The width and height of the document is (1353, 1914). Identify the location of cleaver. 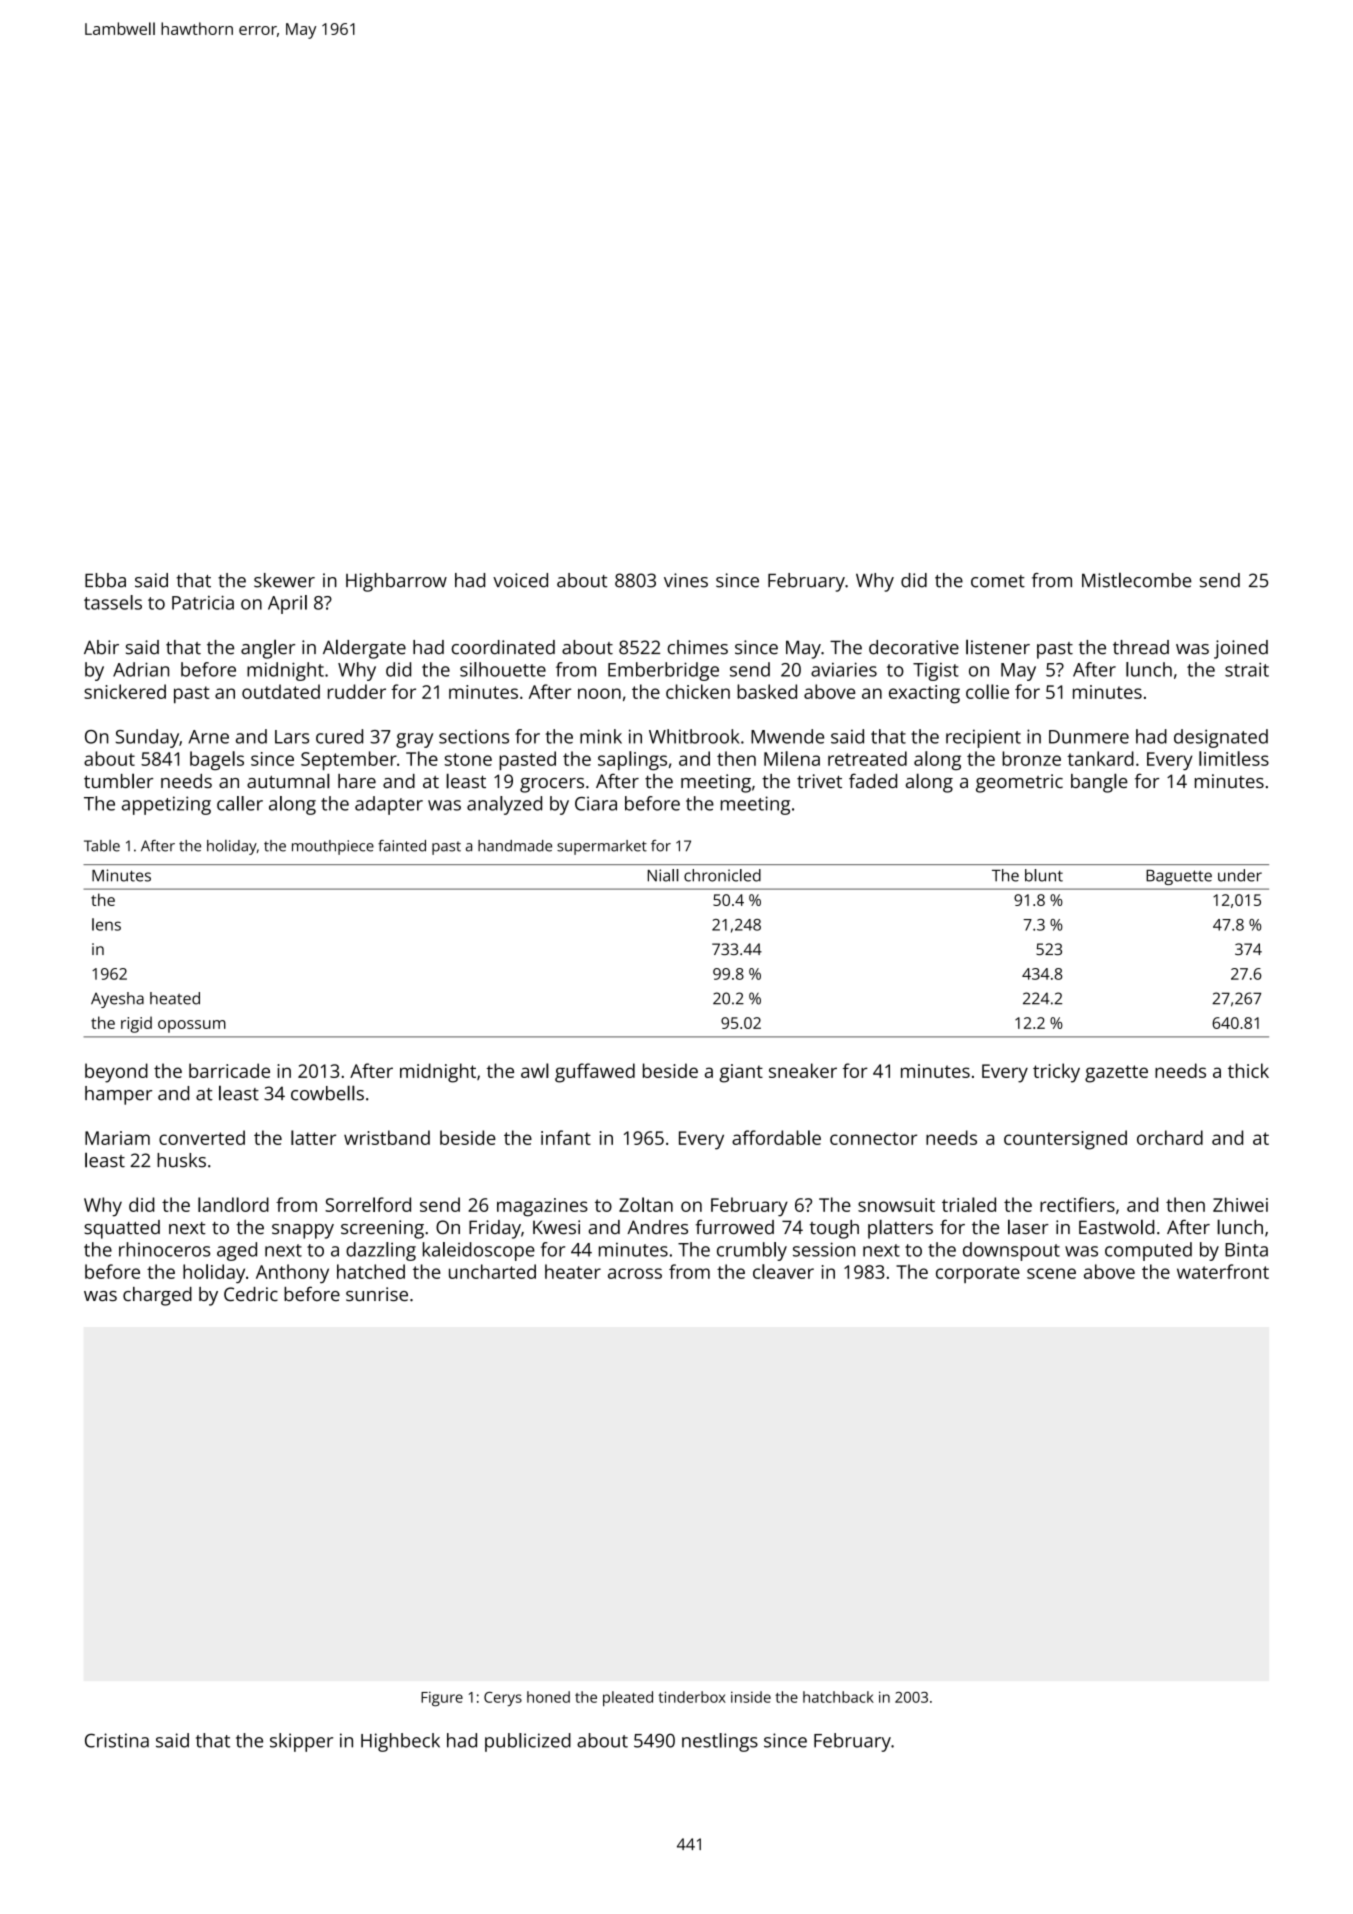
(783, 1271).
